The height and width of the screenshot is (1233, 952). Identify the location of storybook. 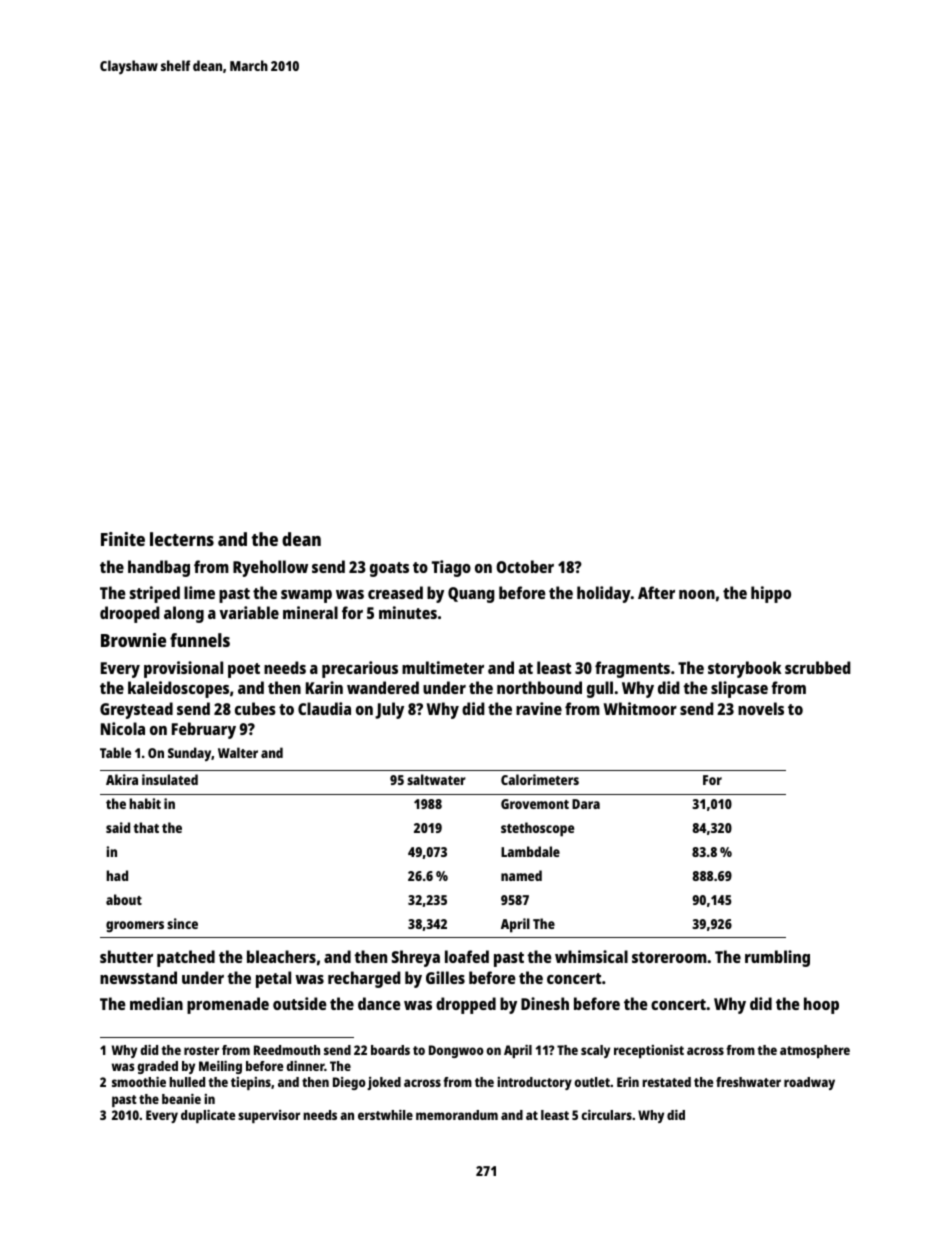
(744, 669).
